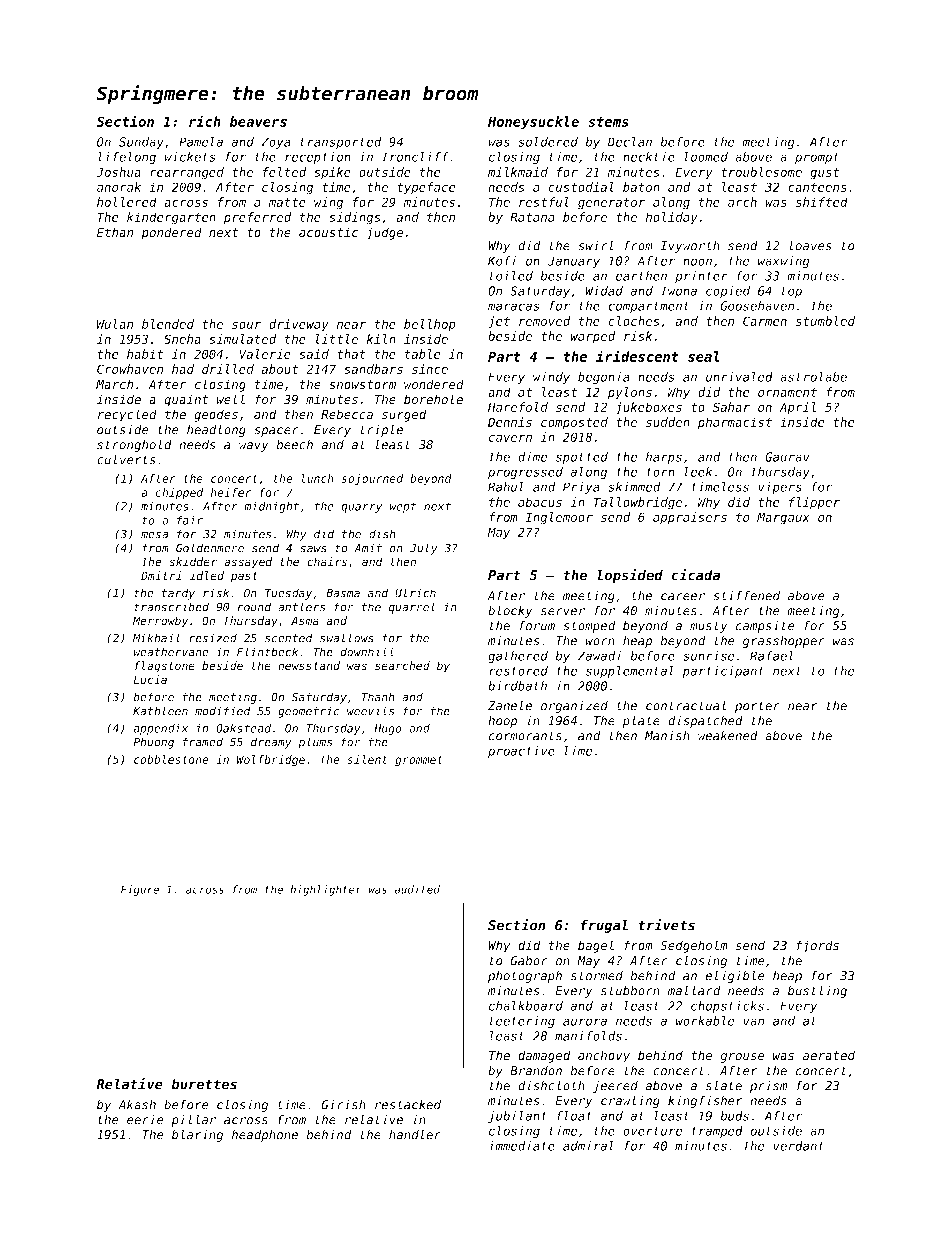  What do you see at coordinates (818, 946) in the document?
I see `fjords` at bounding box center [818, 946].
